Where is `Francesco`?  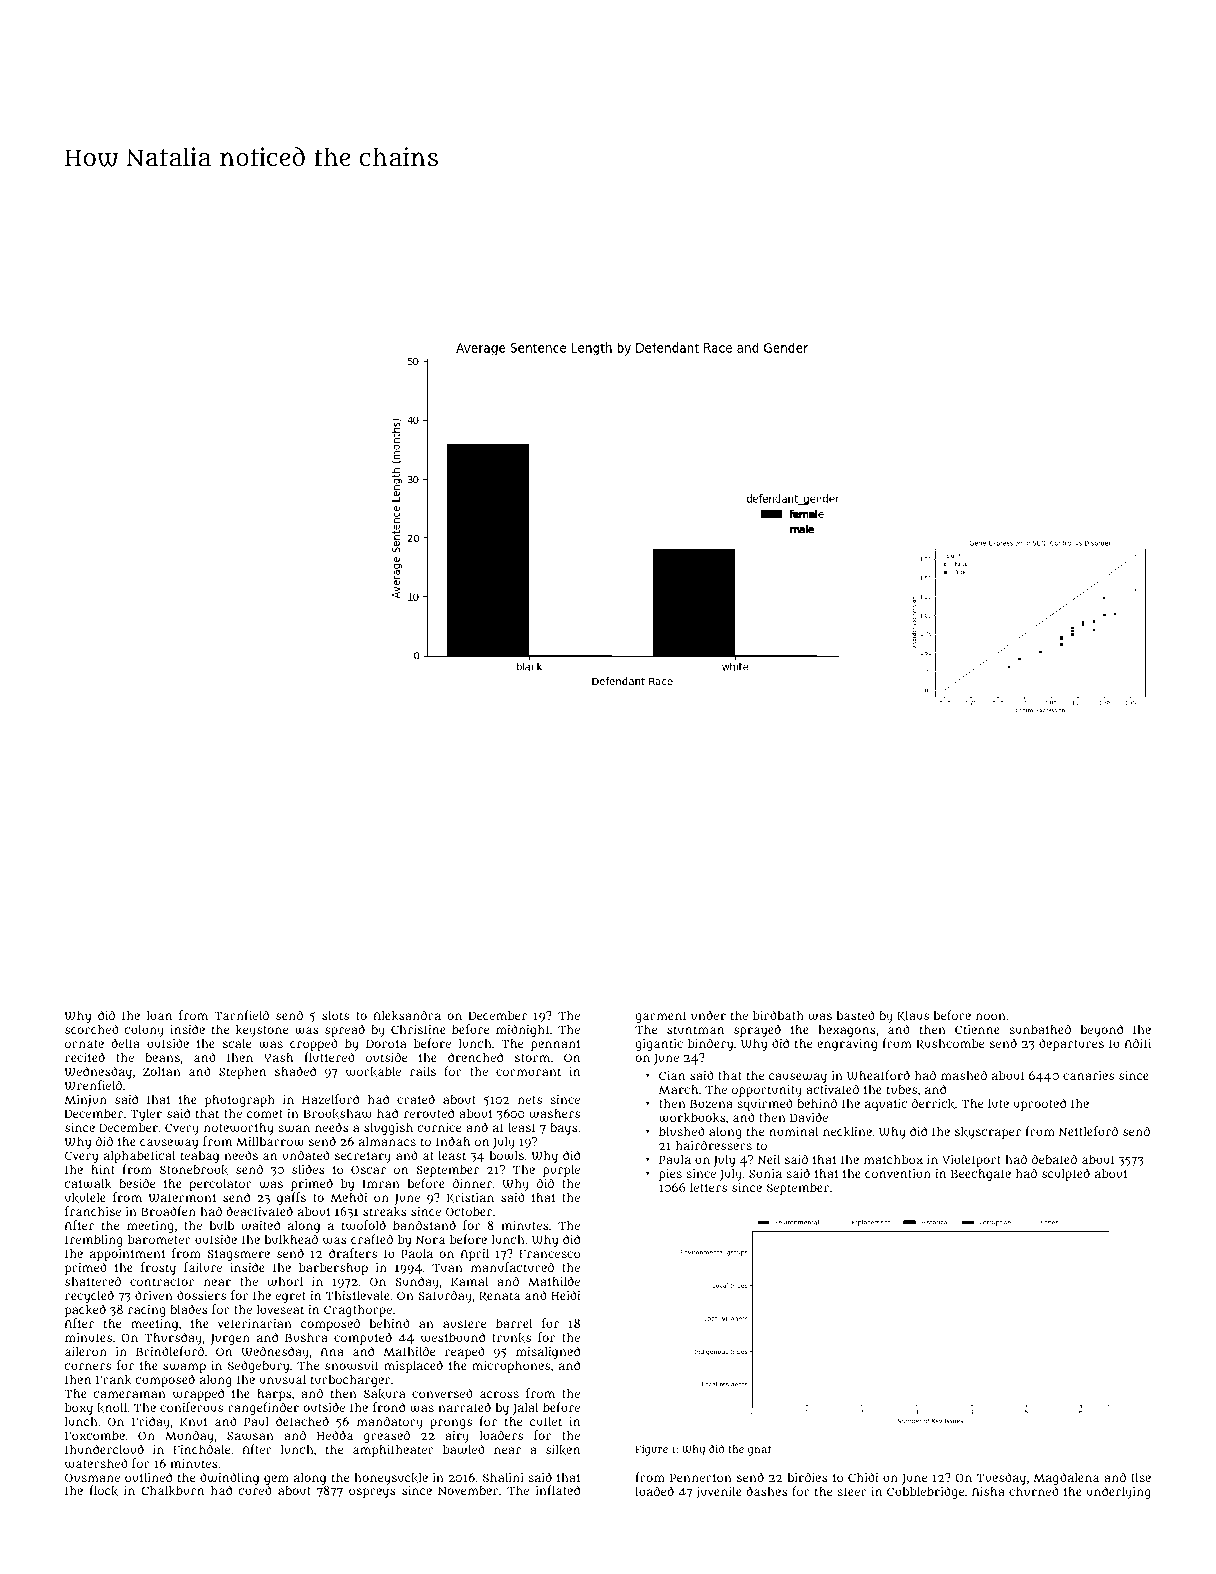 Francesco is located at coordinates (549, 1254).
